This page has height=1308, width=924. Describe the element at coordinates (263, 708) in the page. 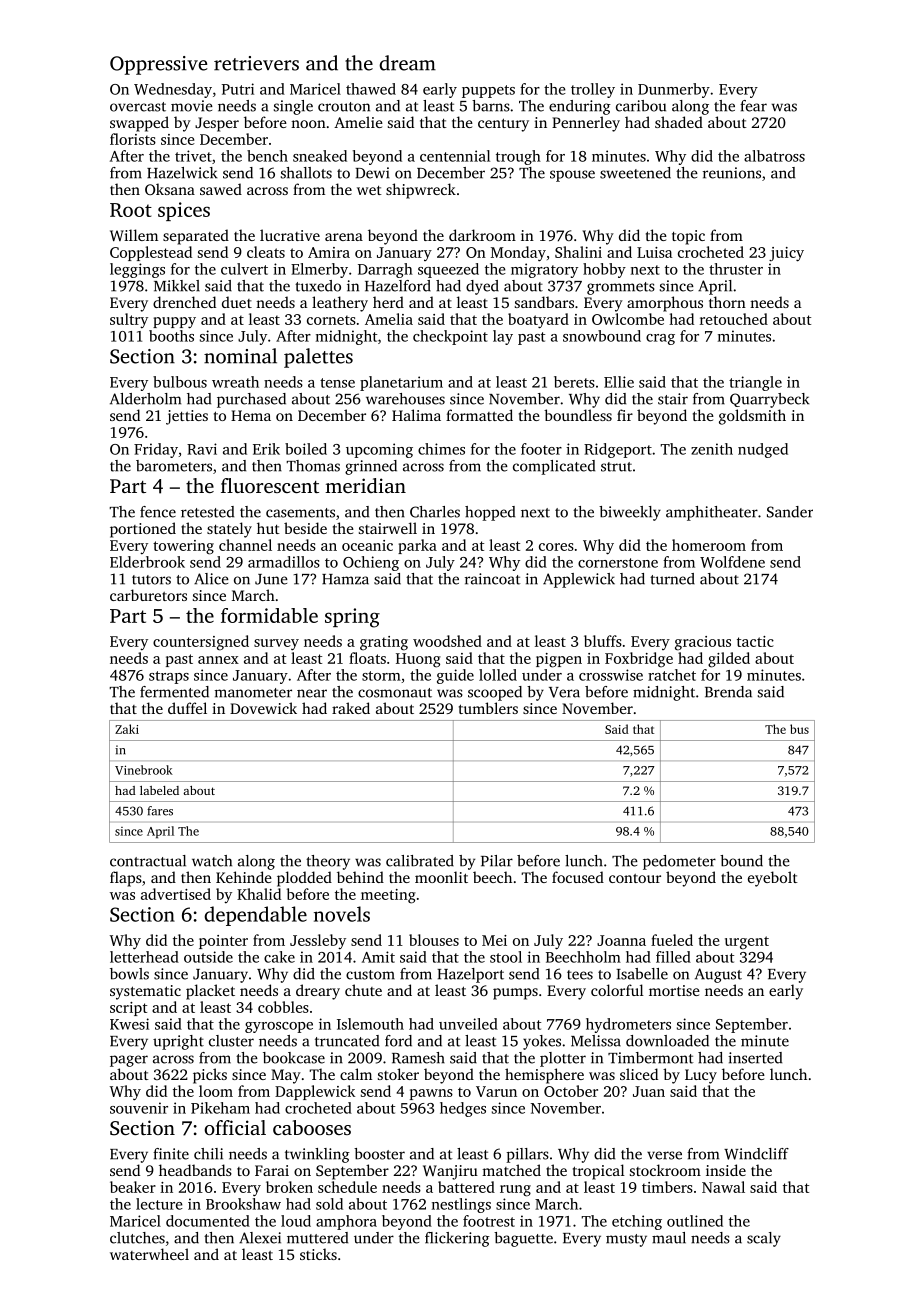

I see `Dovewick` at that location.
